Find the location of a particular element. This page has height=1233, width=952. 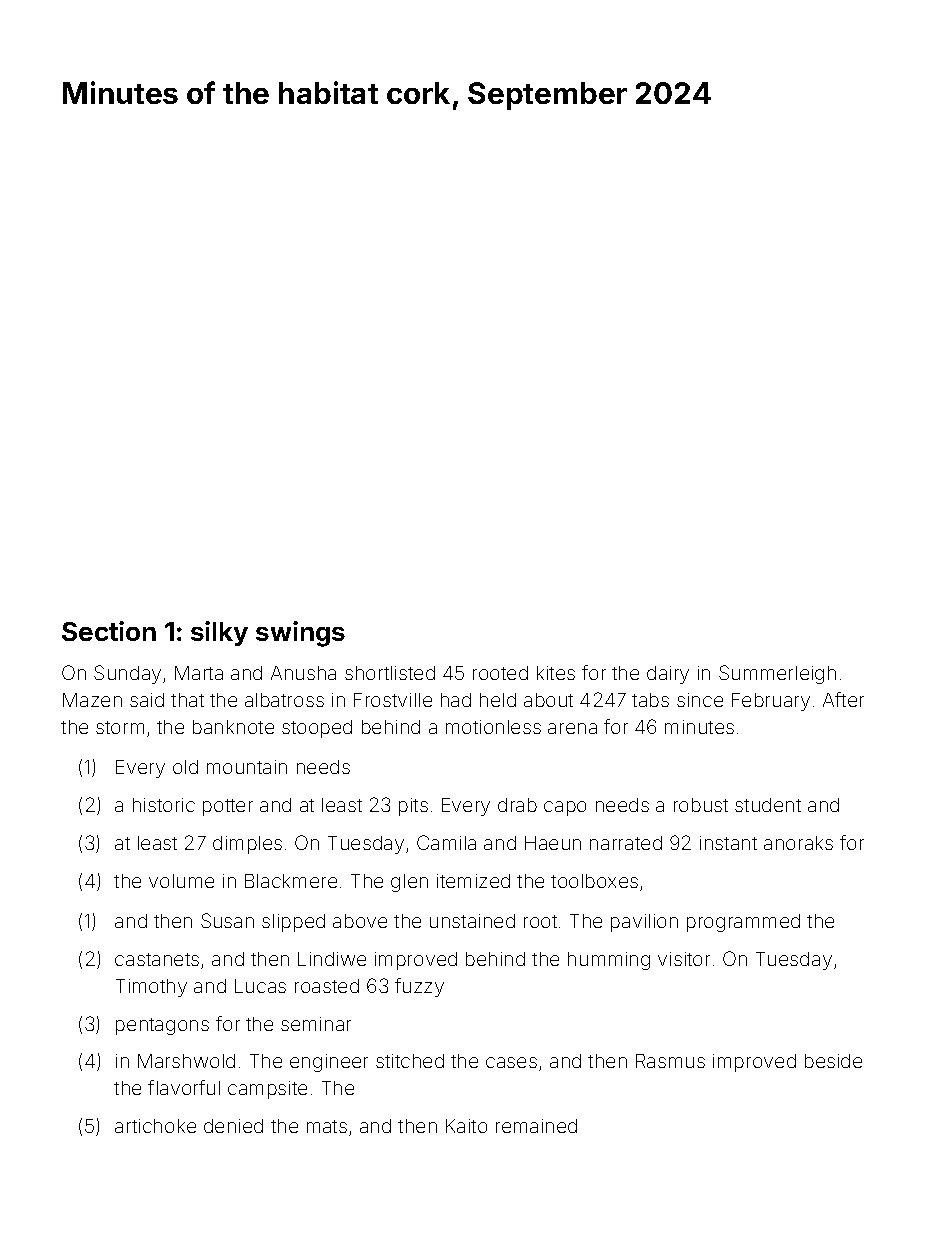

unstained is located at coordinates (472, 921).
